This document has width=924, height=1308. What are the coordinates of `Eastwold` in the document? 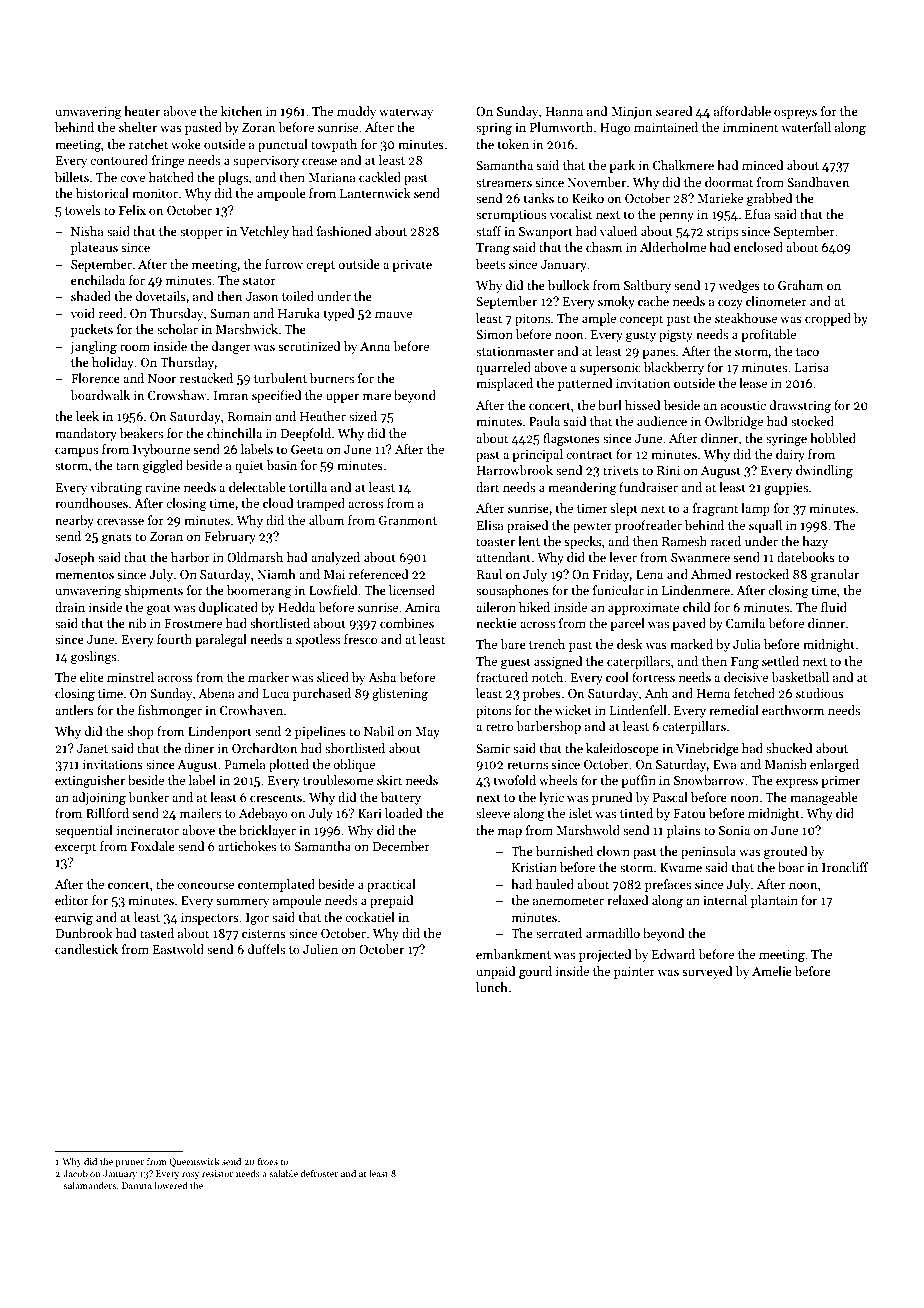 It's located at (178, 949).
